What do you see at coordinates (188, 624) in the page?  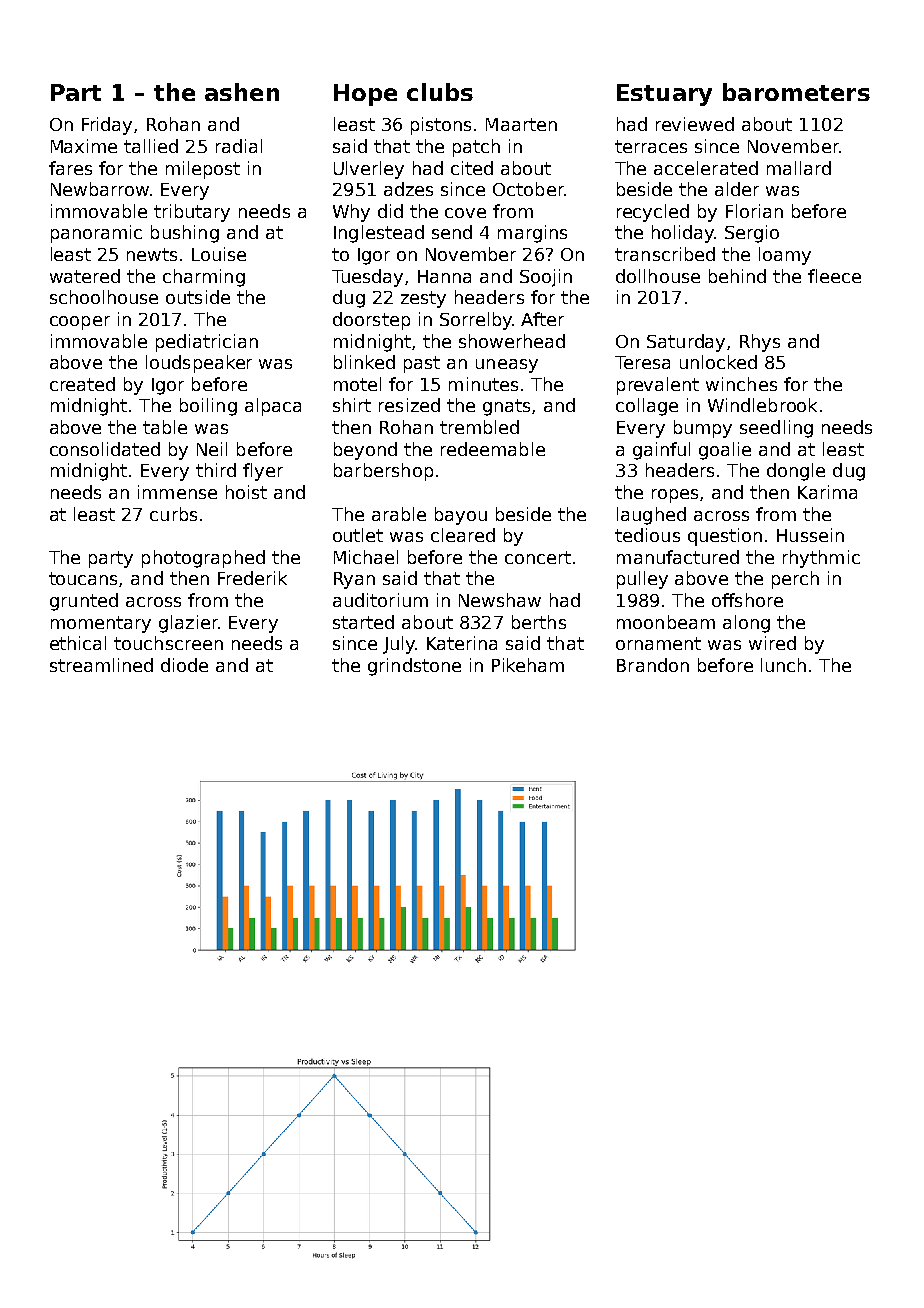 I see `glazier` at bounding box center [188, 624].
